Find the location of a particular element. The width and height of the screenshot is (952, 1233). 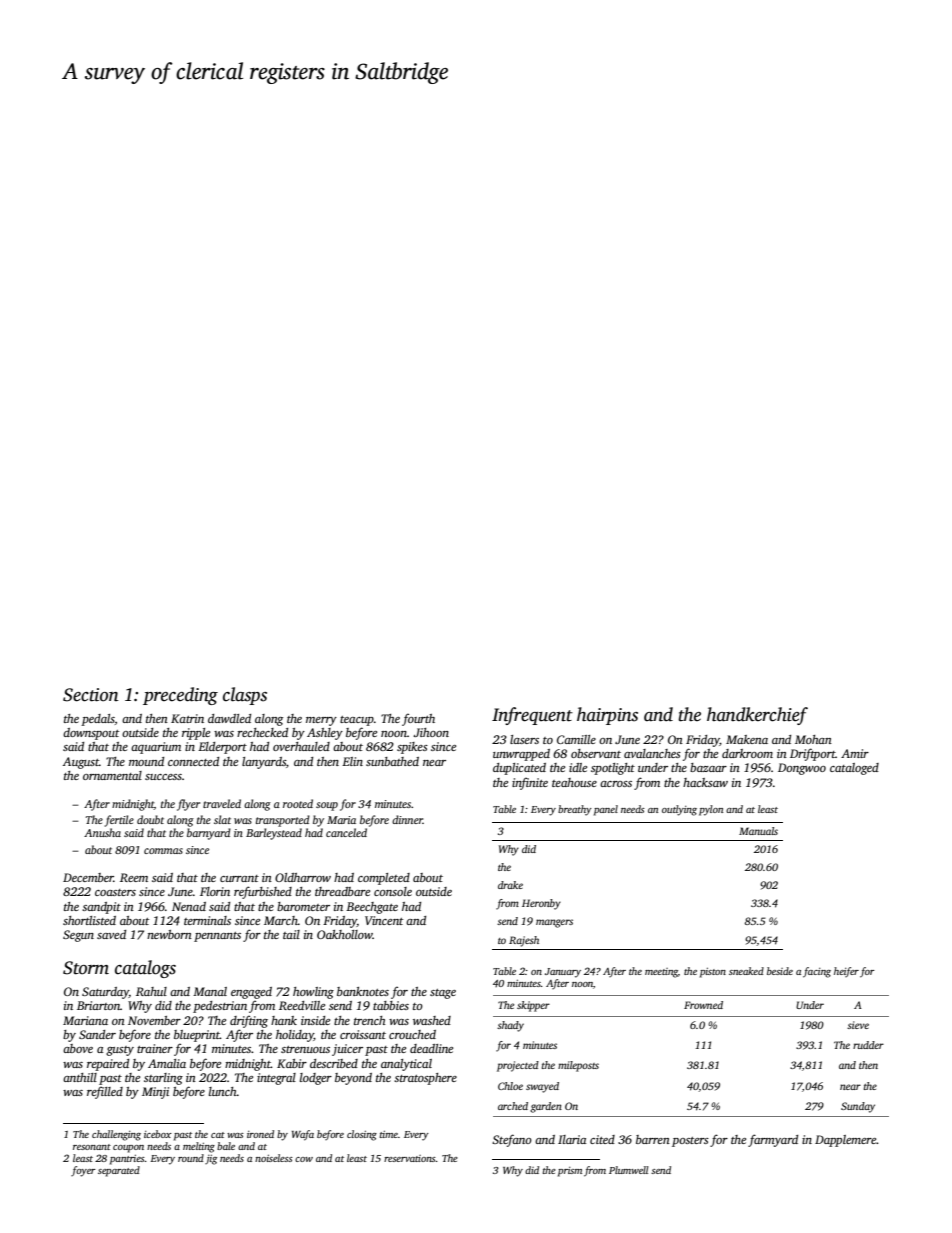

Manuals is located at coordinates (758, 831).
